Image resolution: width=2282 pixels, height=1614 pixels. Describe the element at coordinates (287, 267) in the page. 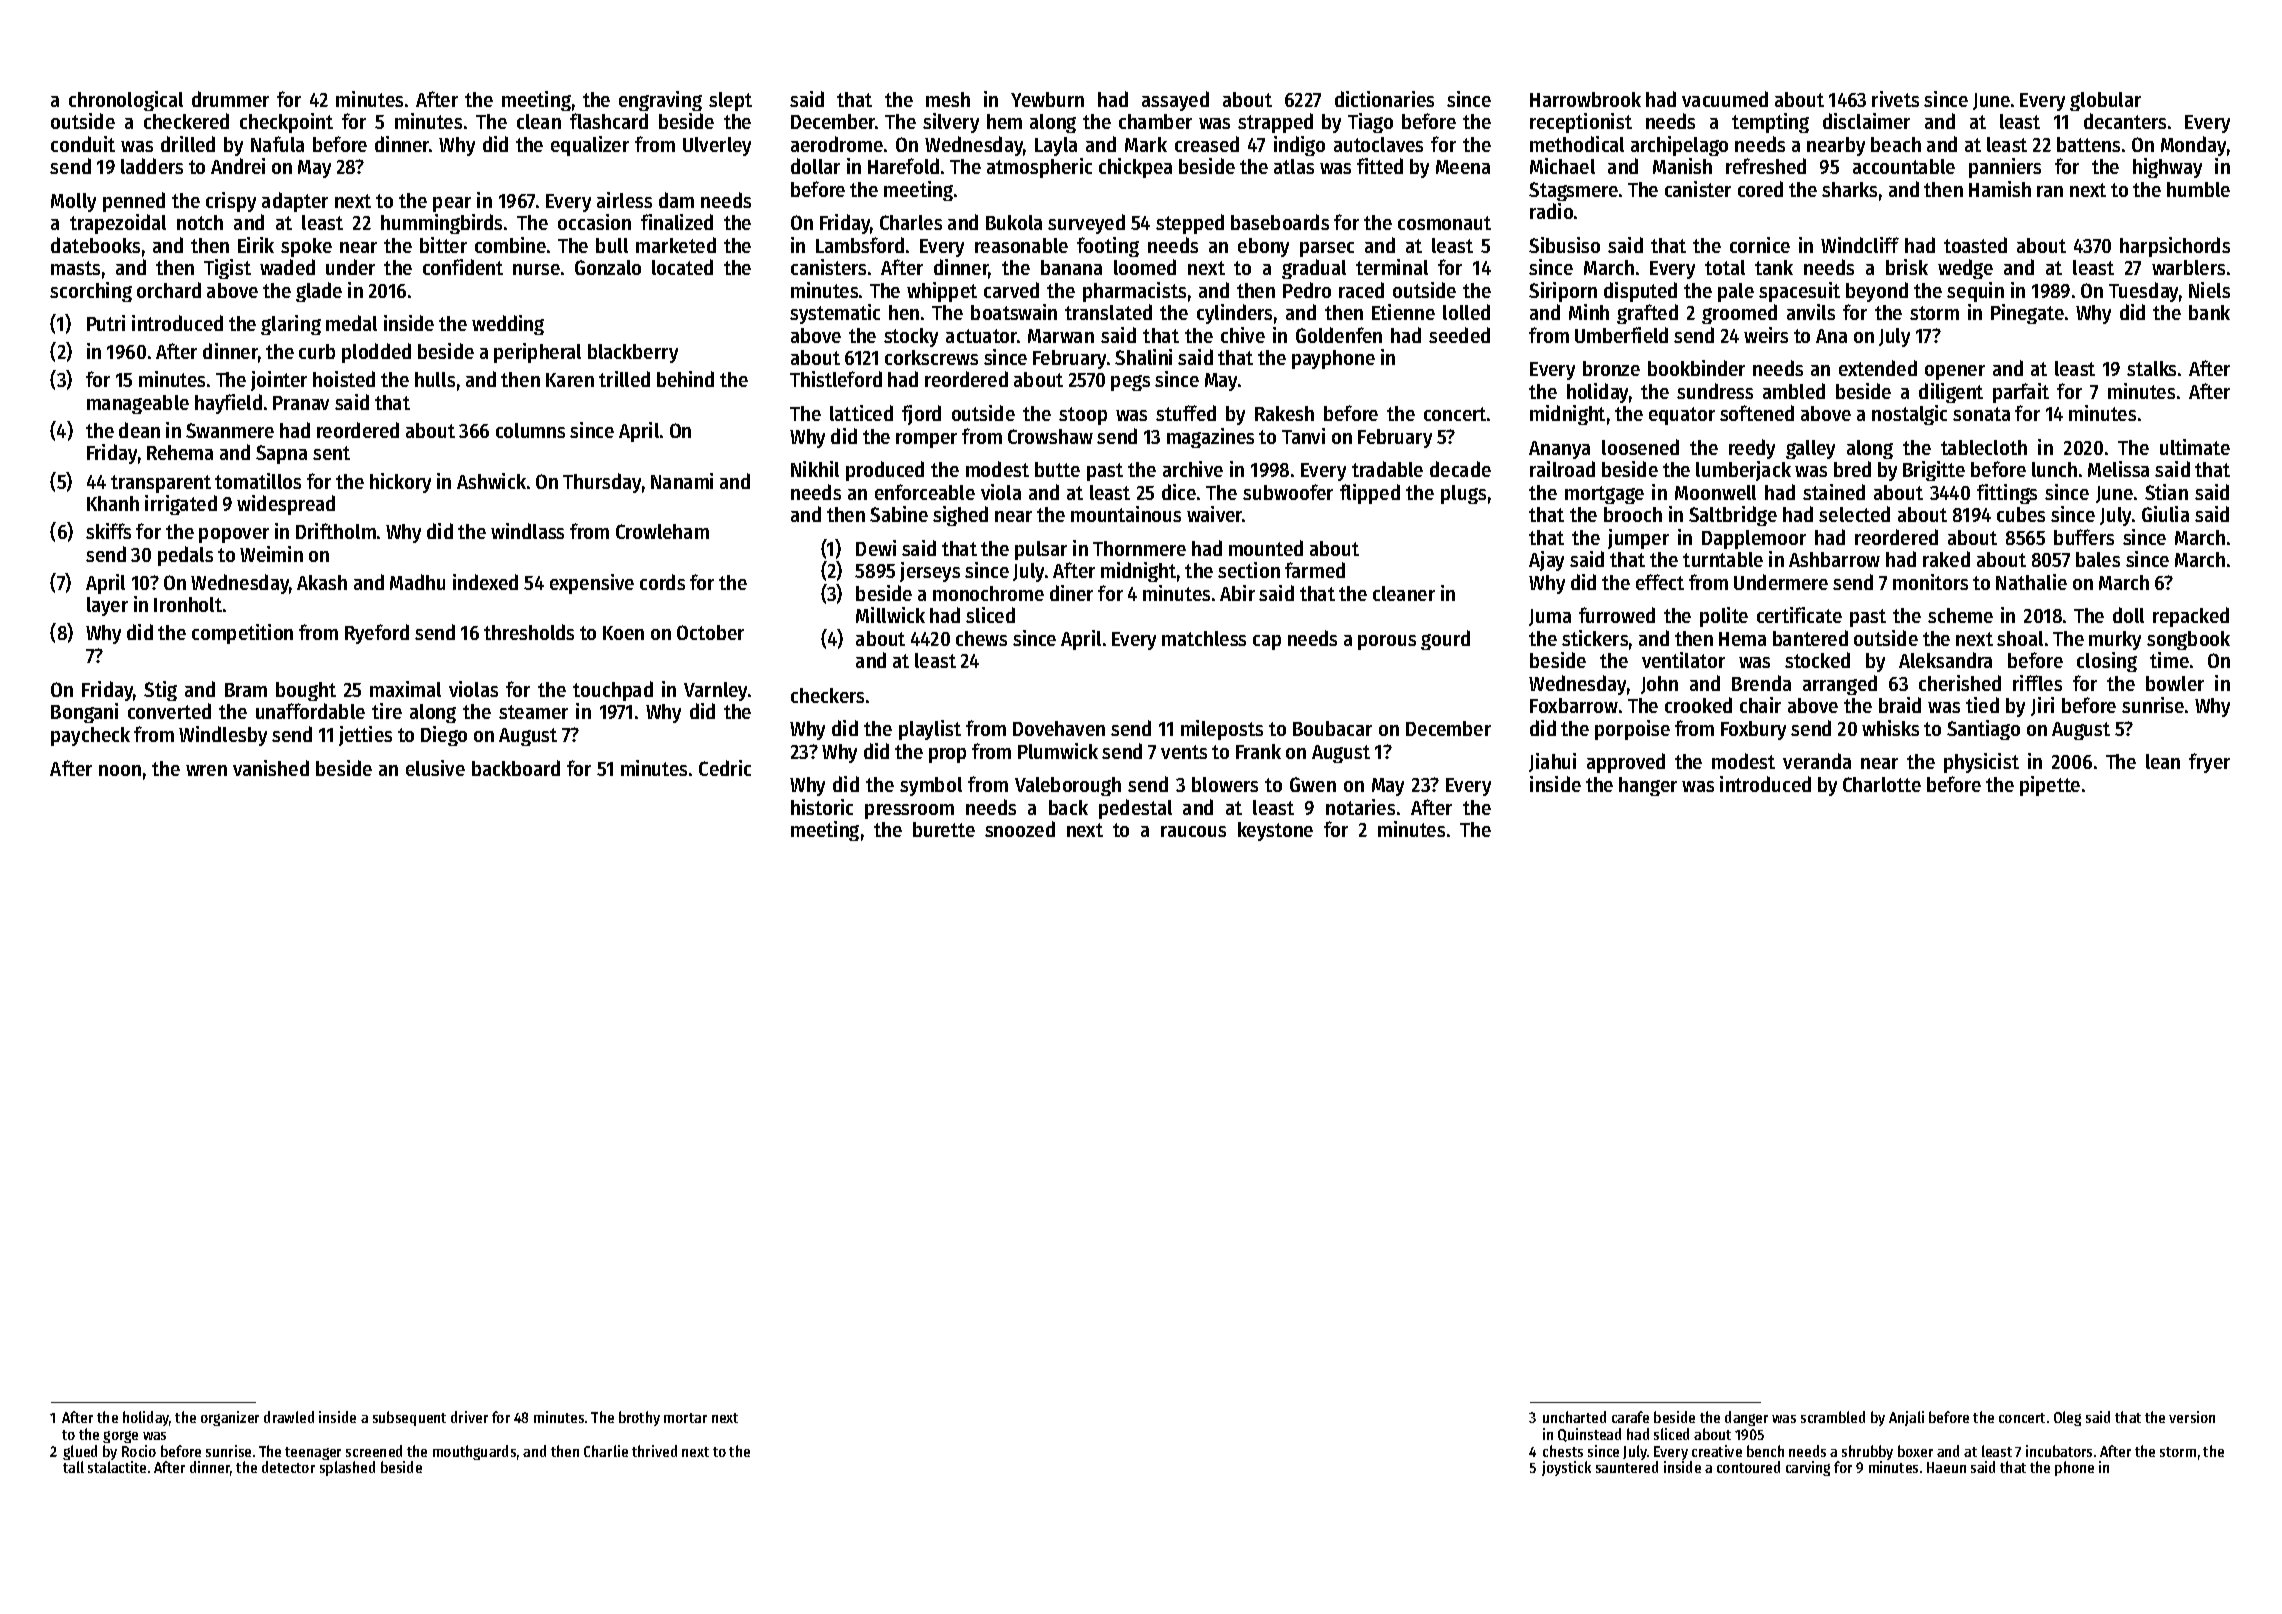

I see `waded` at that location.
